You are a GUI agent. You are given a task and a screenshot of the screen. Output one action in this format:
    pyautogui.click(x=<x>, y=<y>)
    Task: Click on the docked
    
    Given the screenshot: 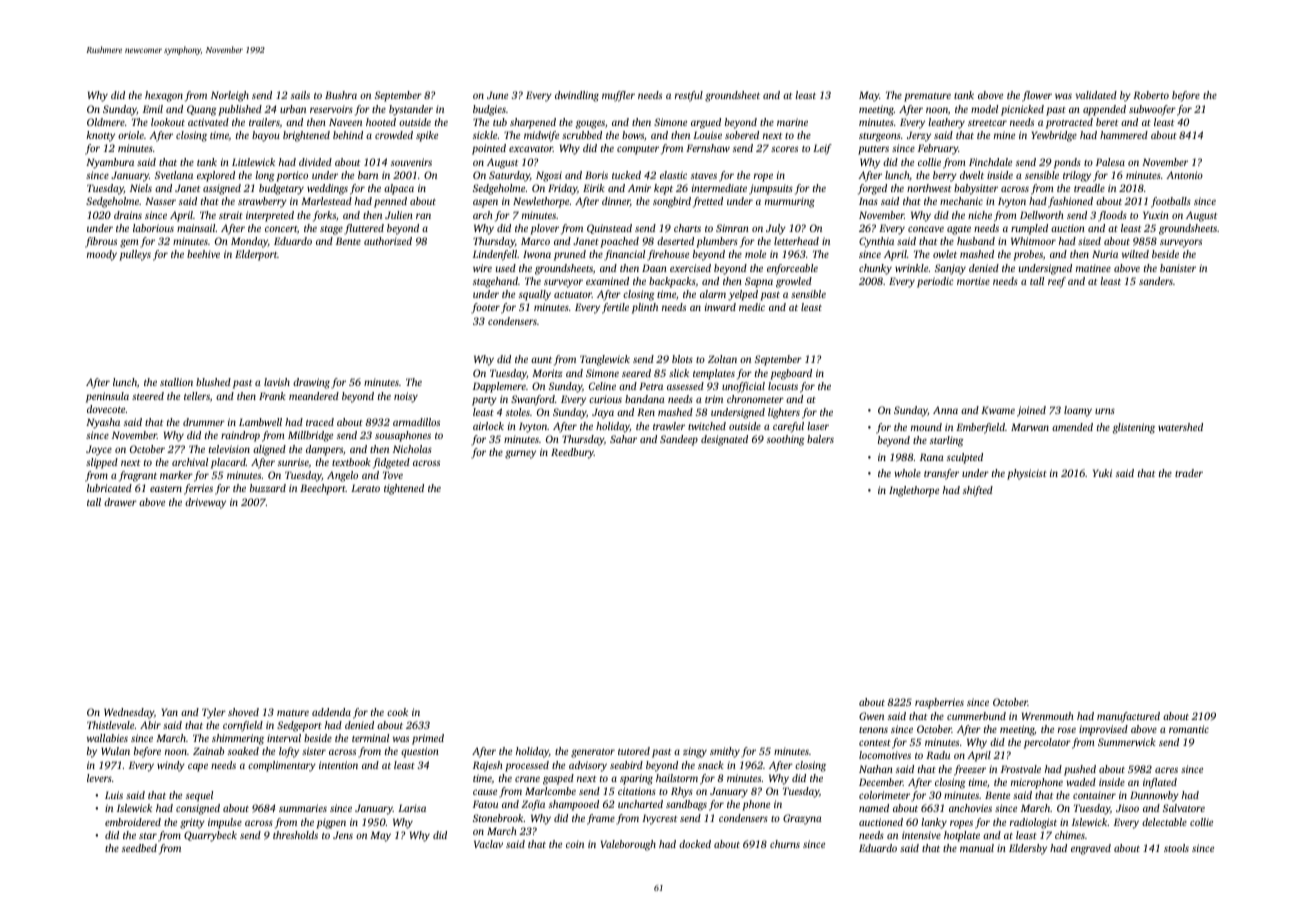 What is the action you would take?
    pyautogui.click(x=695, y=844)
